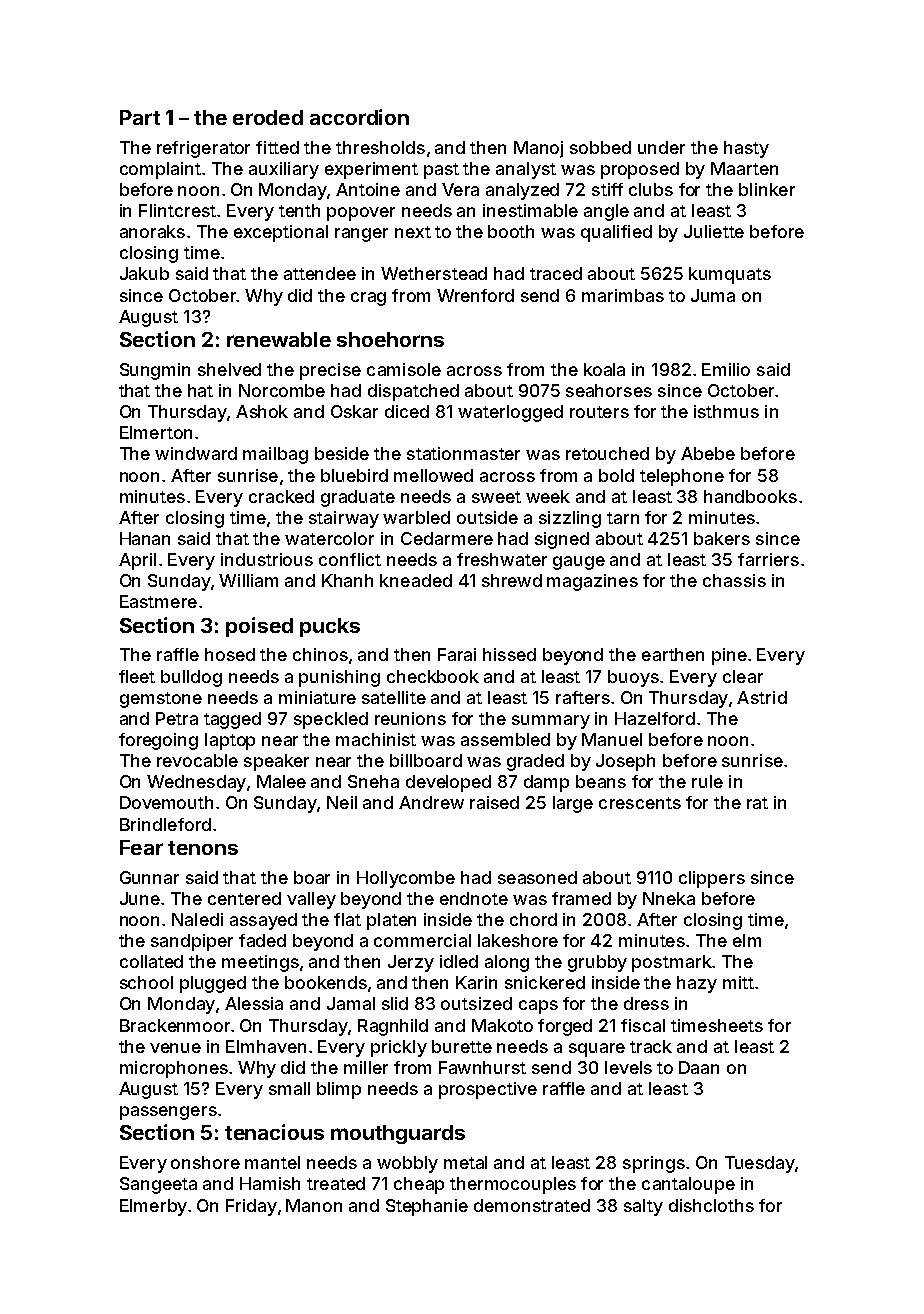 The height and width of the image is (1314, 924). Describe the element at coordinates (573, 804) in the image. I see `large` at that location.
